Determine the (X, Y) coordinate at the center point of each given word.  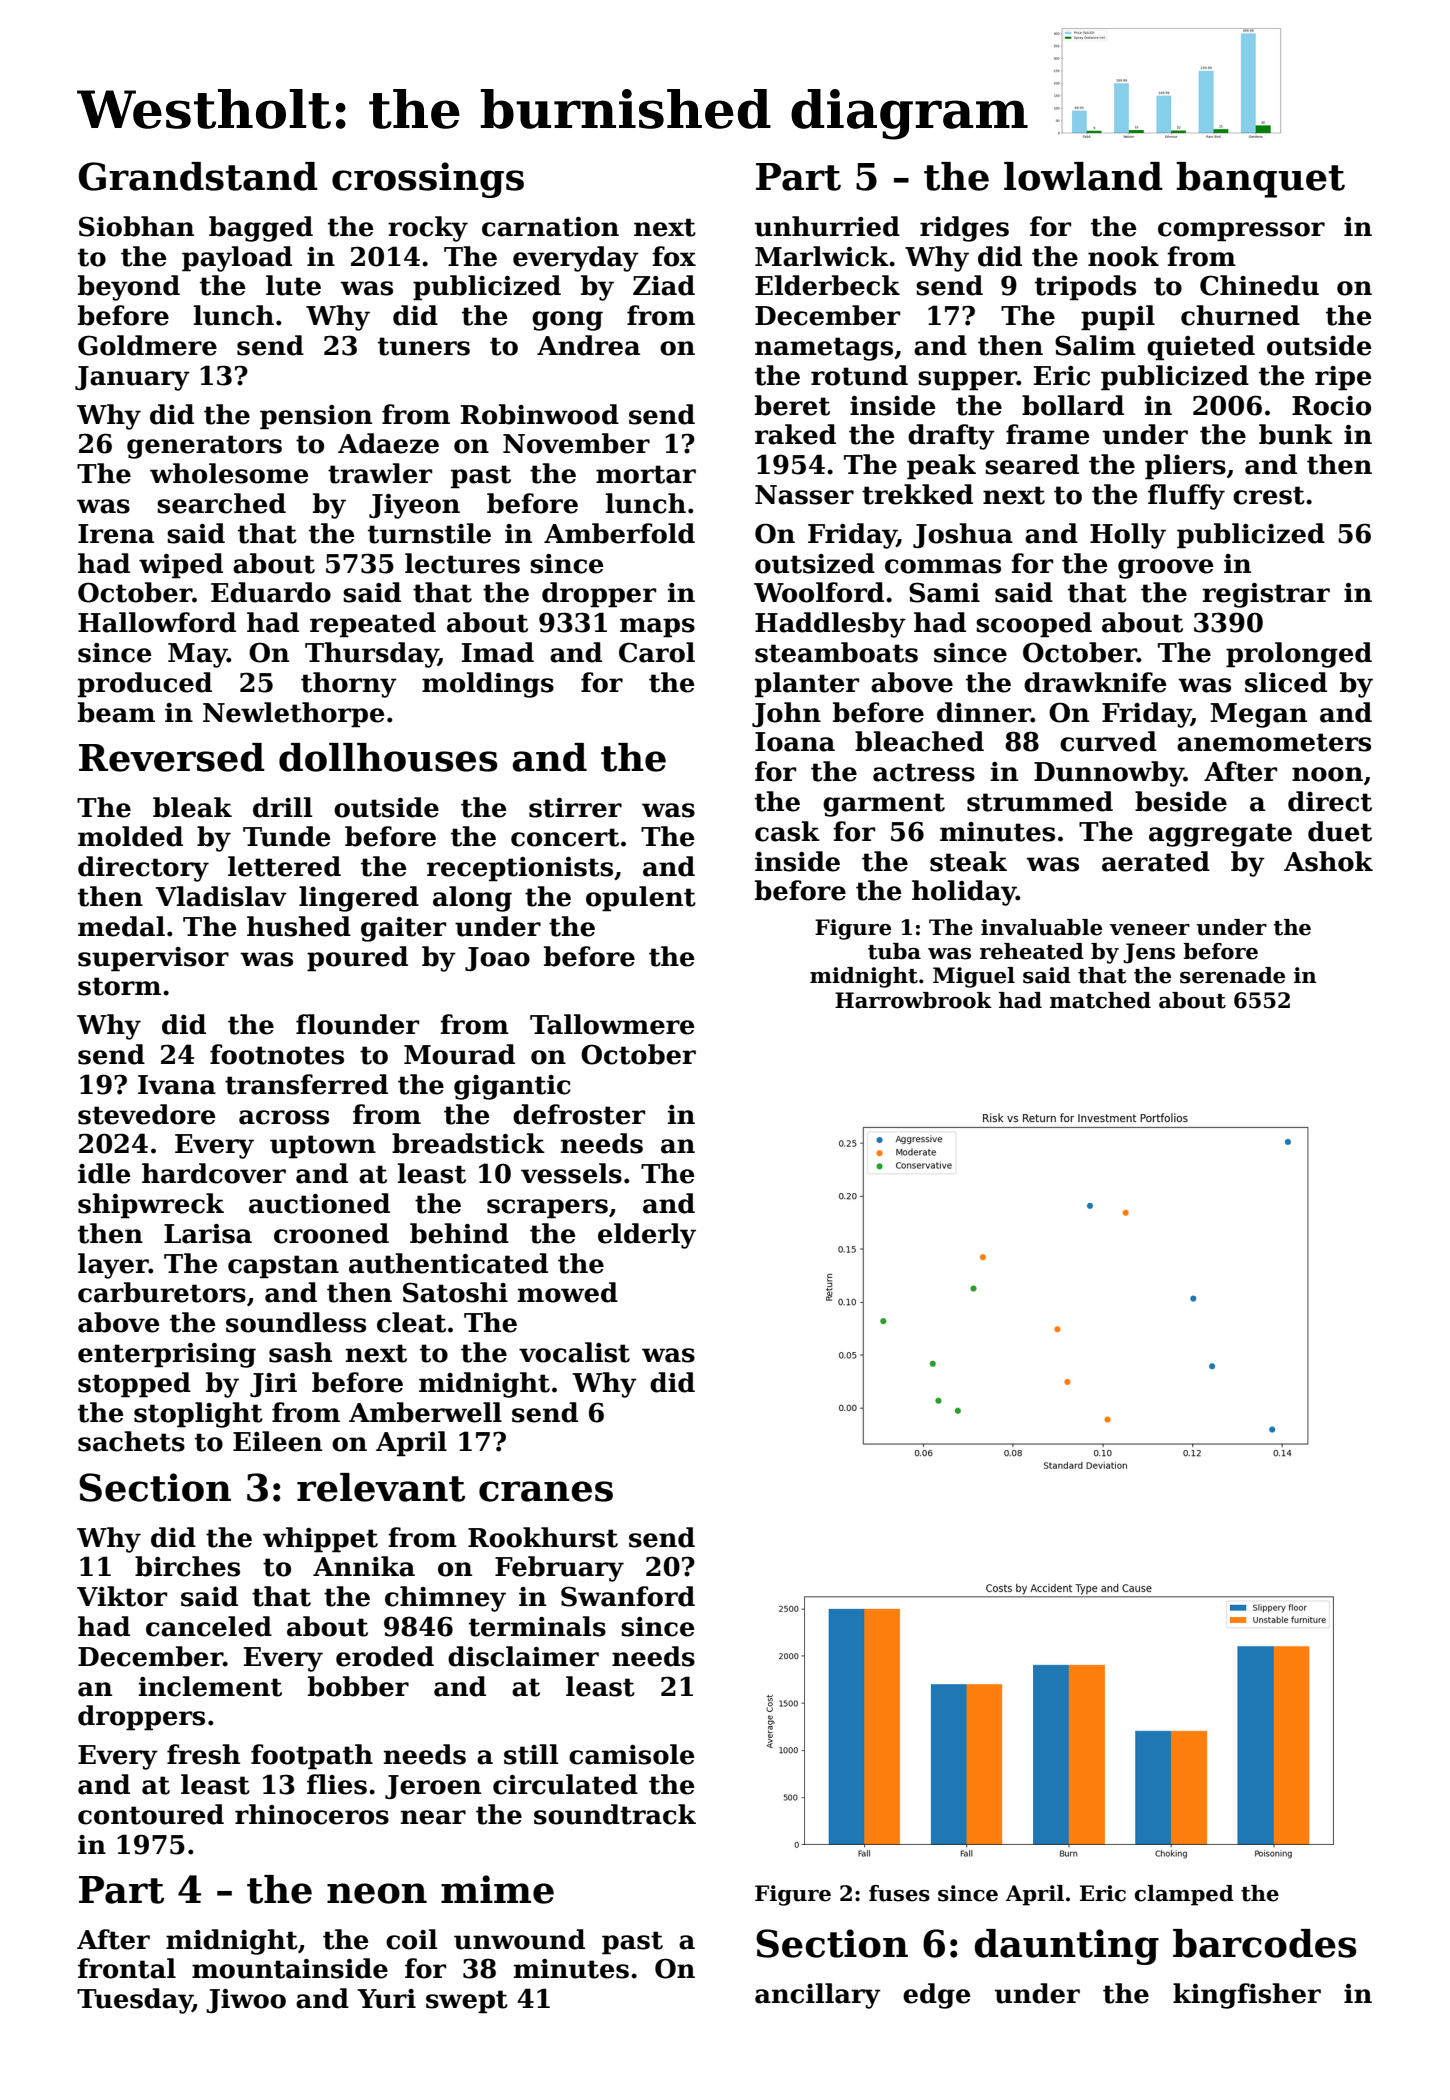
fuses (899, 1893)
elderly (647, 1236)
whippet (320, 1540)
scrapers (547, 1209)
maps (657, 628)
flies (337, 1784)
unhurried (827, 226)
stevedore (147, 1114)
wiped (181, 566)
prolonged (1299, 655)
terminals (537, 1626)
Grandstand (198, 176)
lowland (1083, 176)
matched (1100, 1000)
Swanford (628, 1596)
